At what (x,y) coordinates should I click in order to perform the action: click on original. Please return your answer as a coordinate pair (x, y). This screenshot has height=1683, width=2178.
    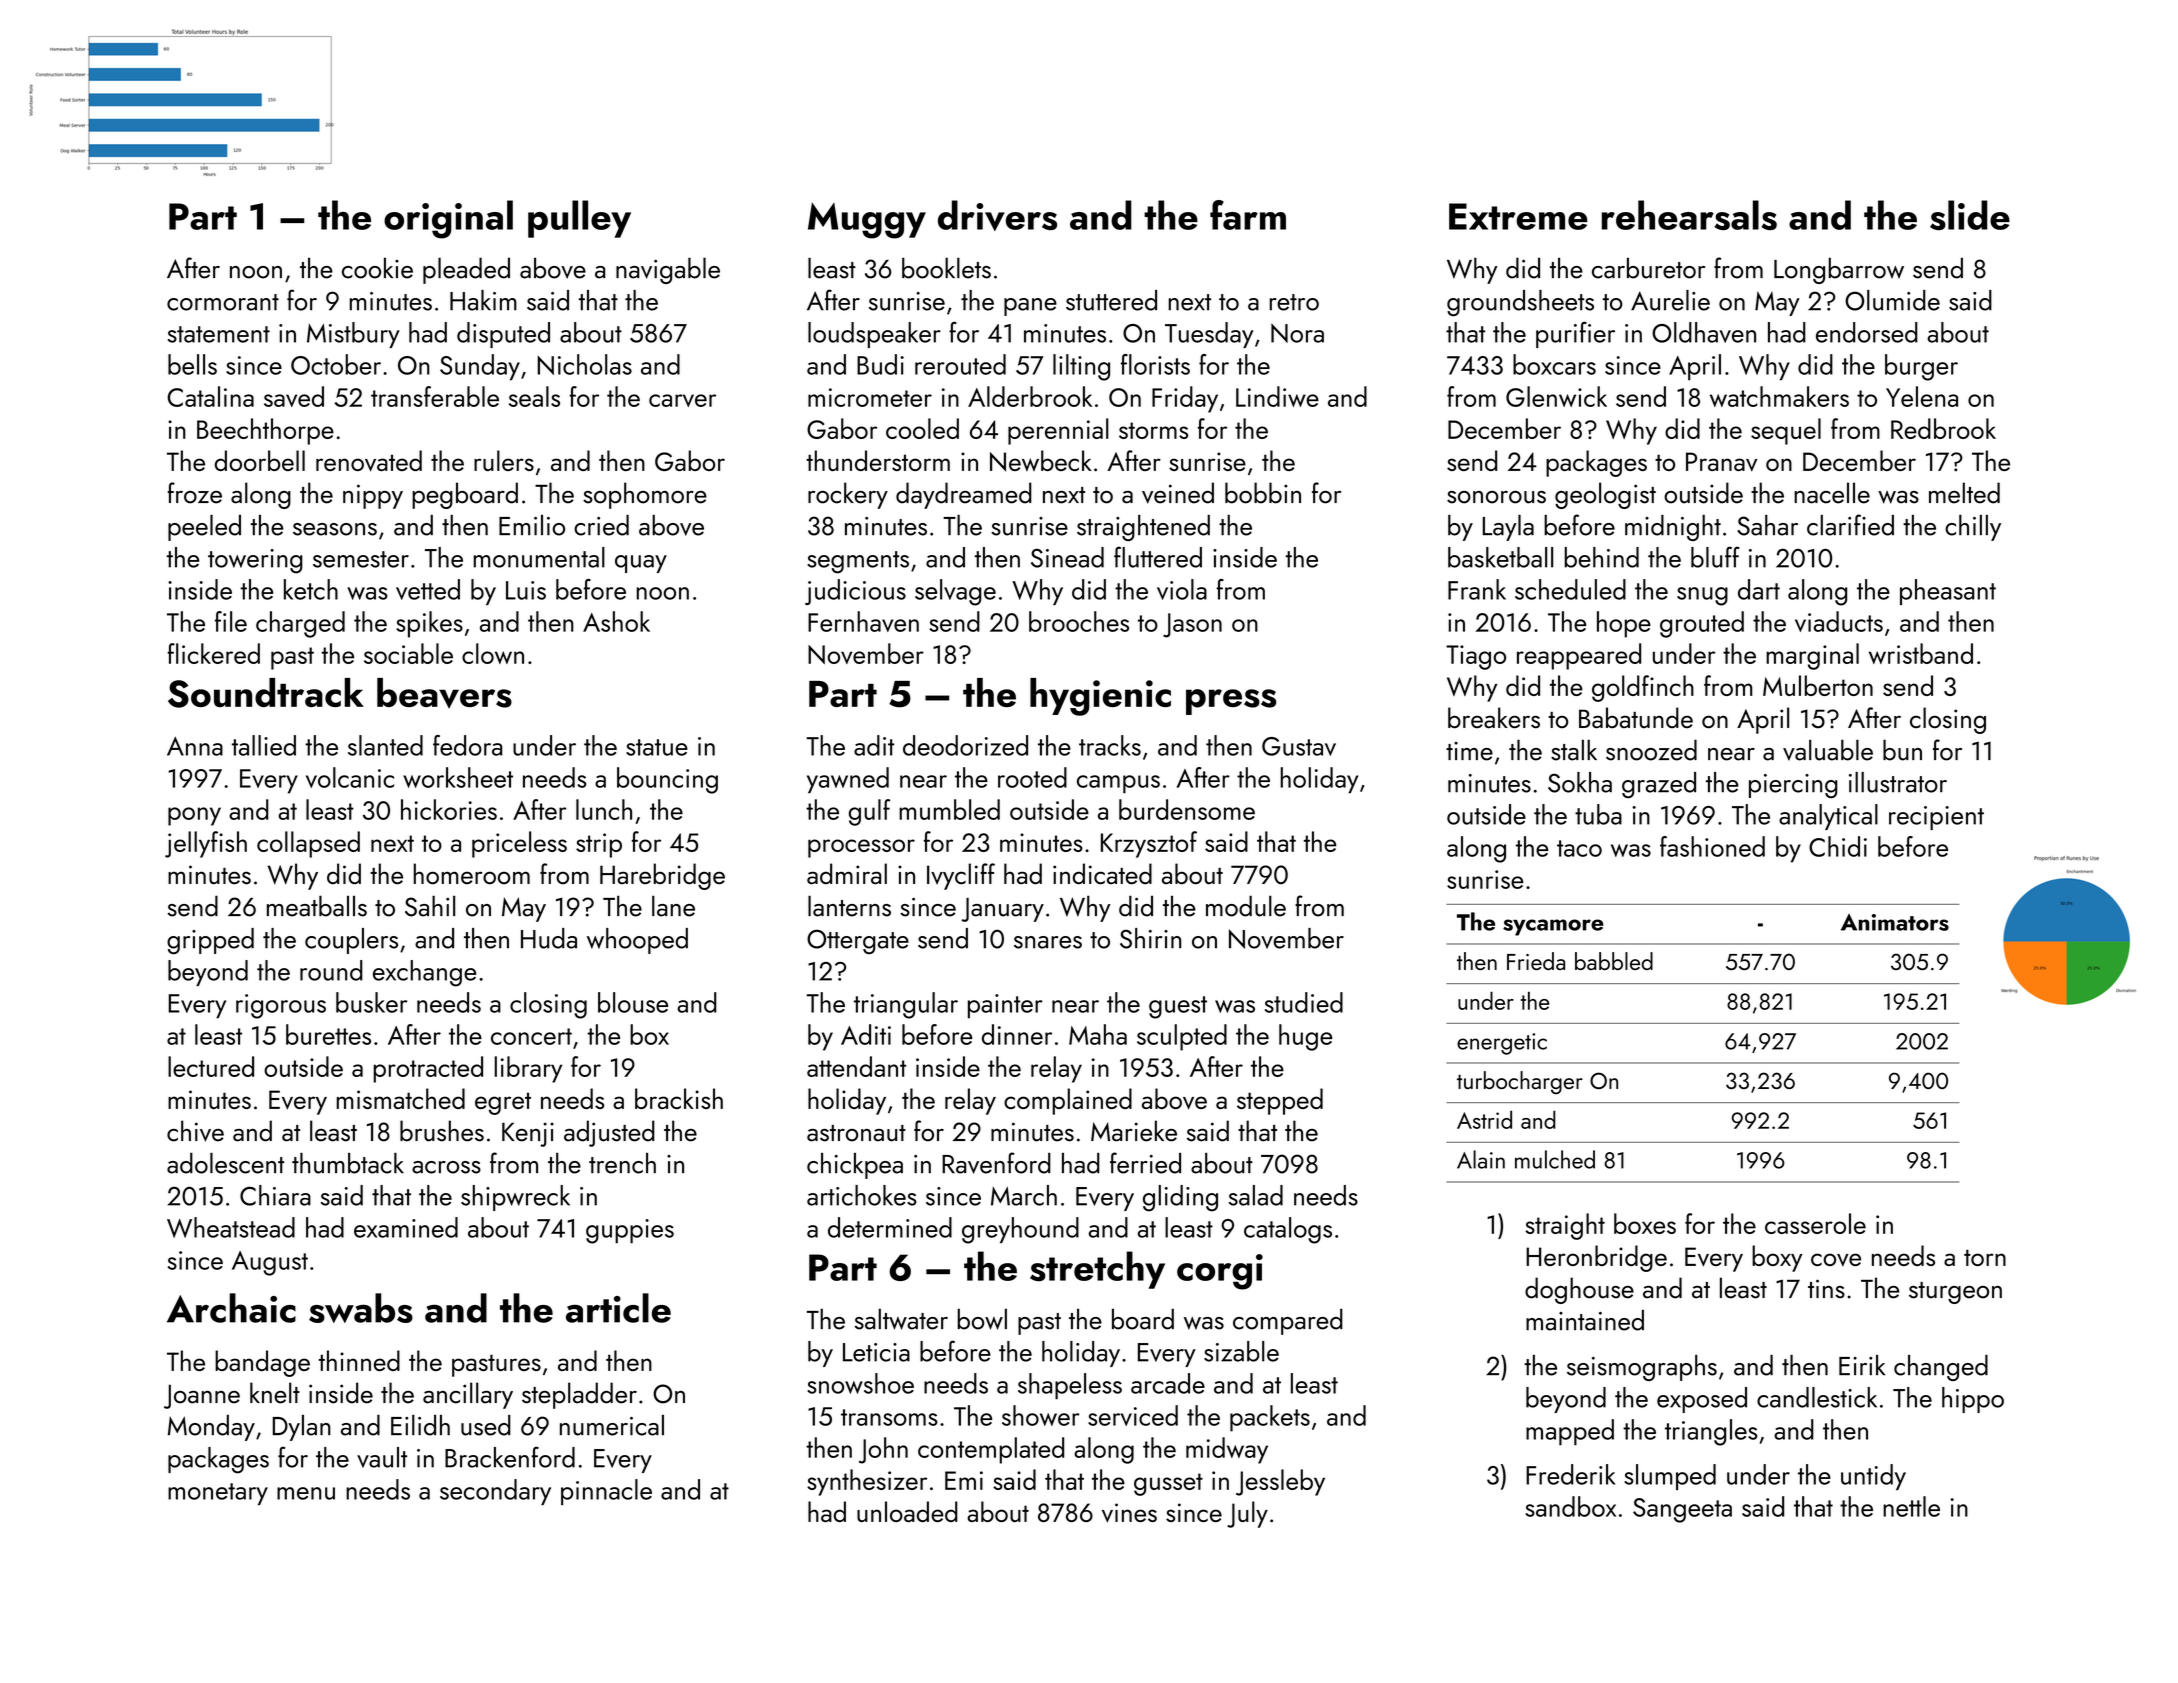
    Looking at the image, I should click on (448, 219).
